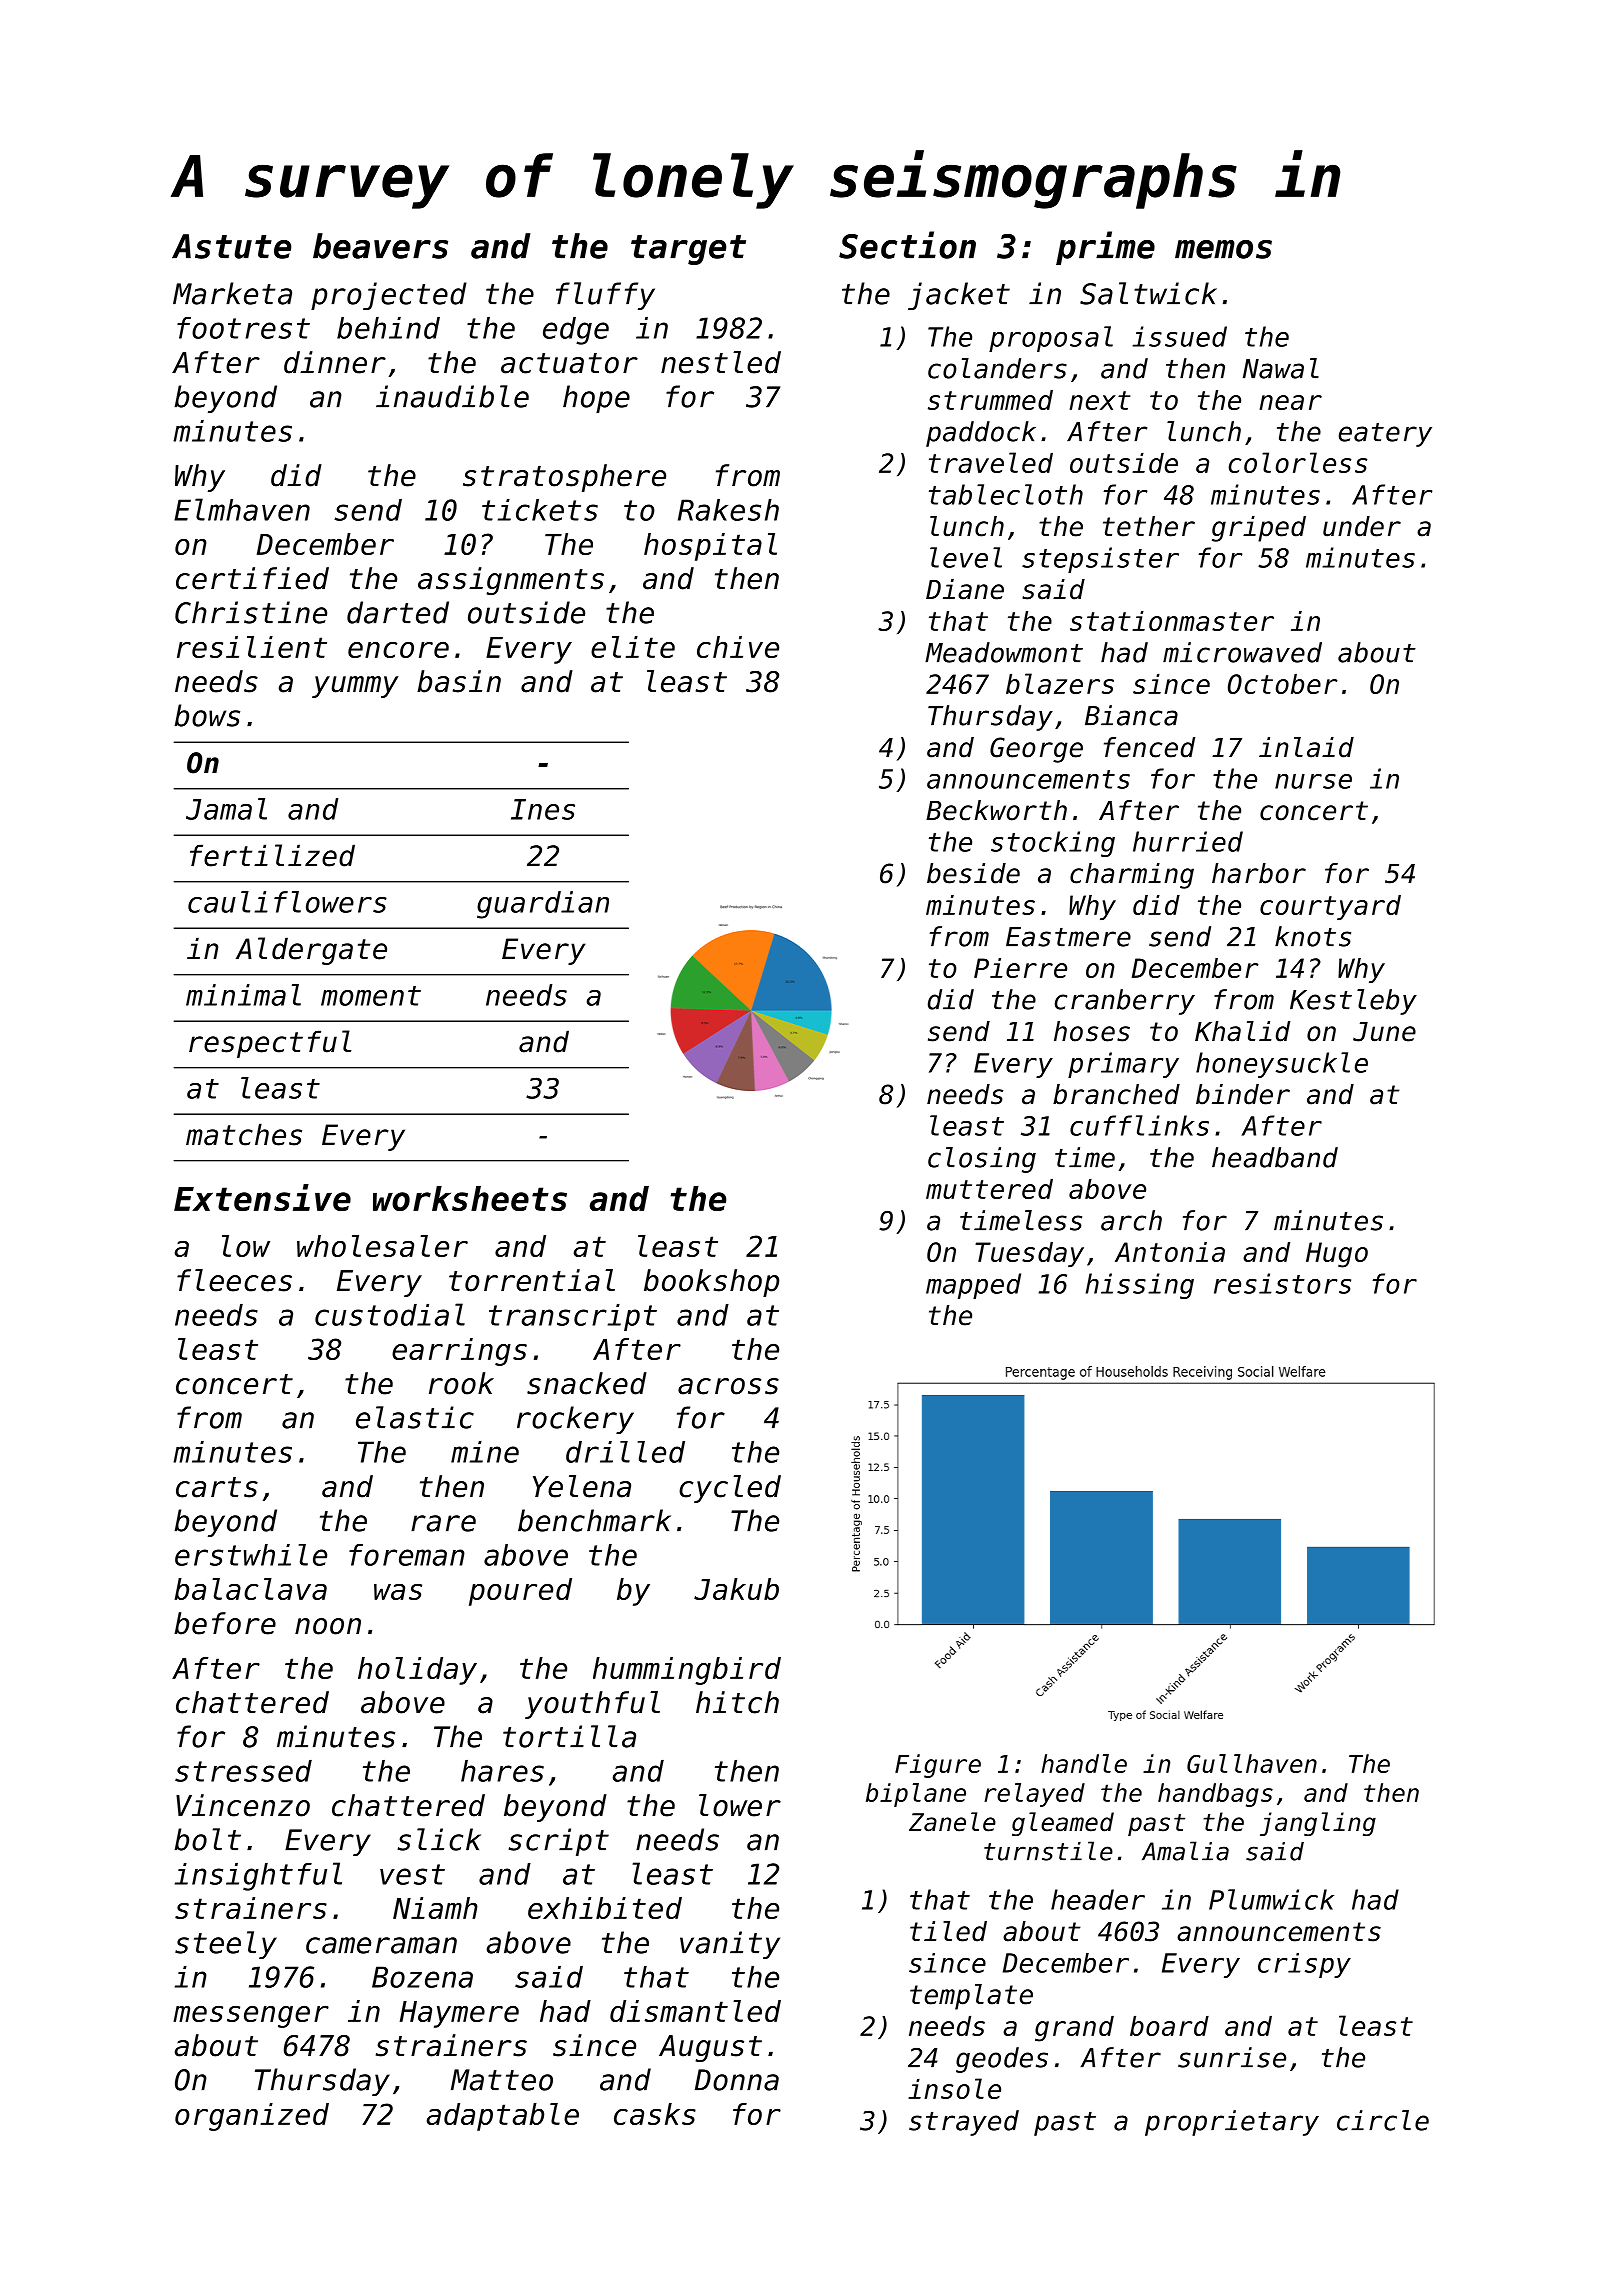 The width and height of the document is (1620, 2292). What do you see at coordinates (1282, 1283) in the document?
I see `resistors` at bounding box center [1282, 1283].
